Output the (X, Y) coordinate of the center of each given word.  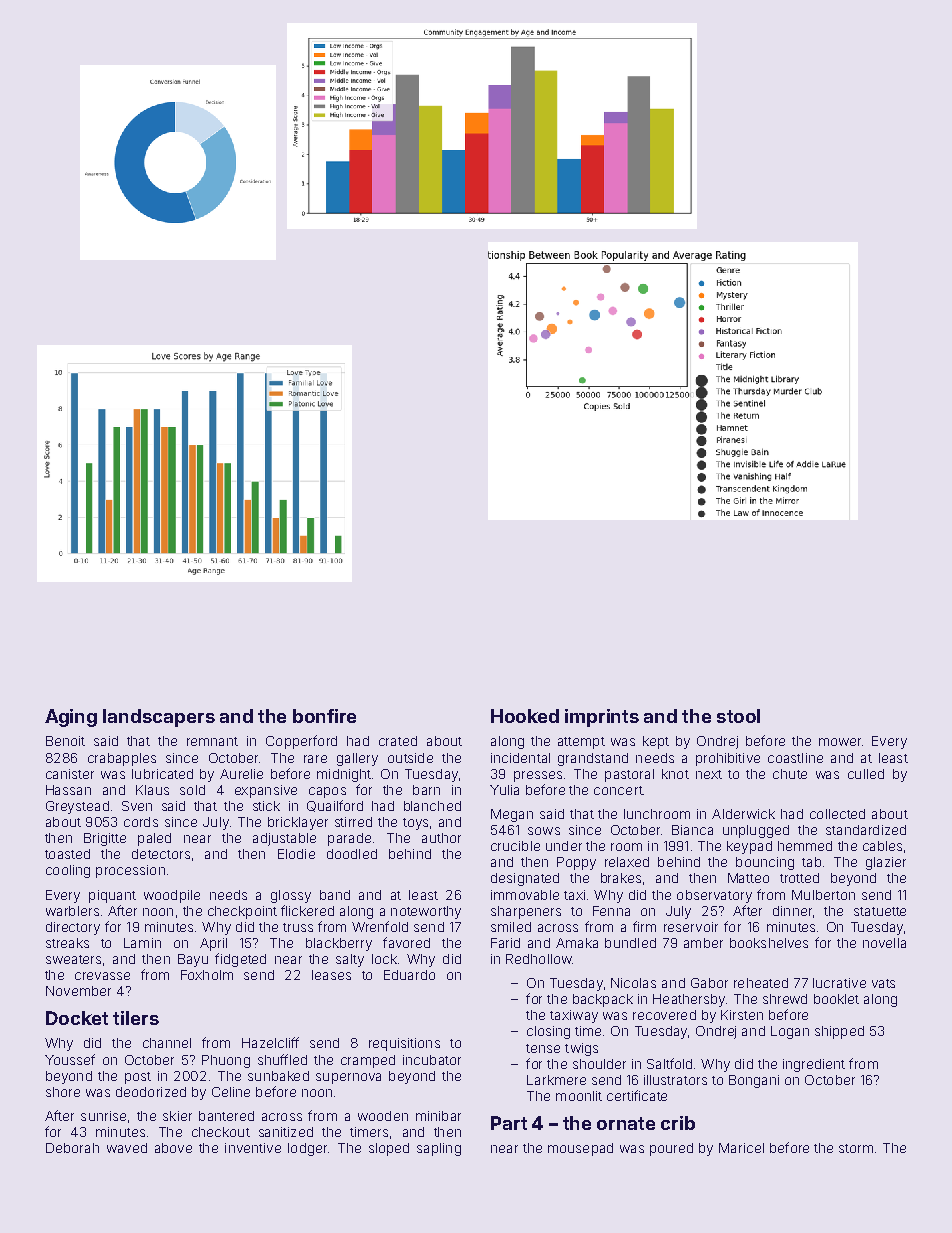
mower (840, 742)
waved (127, 1148)
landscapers (159, 718)
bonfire (324, 716)
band (335, 895)
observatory (714, 896)
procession (130, 871)
